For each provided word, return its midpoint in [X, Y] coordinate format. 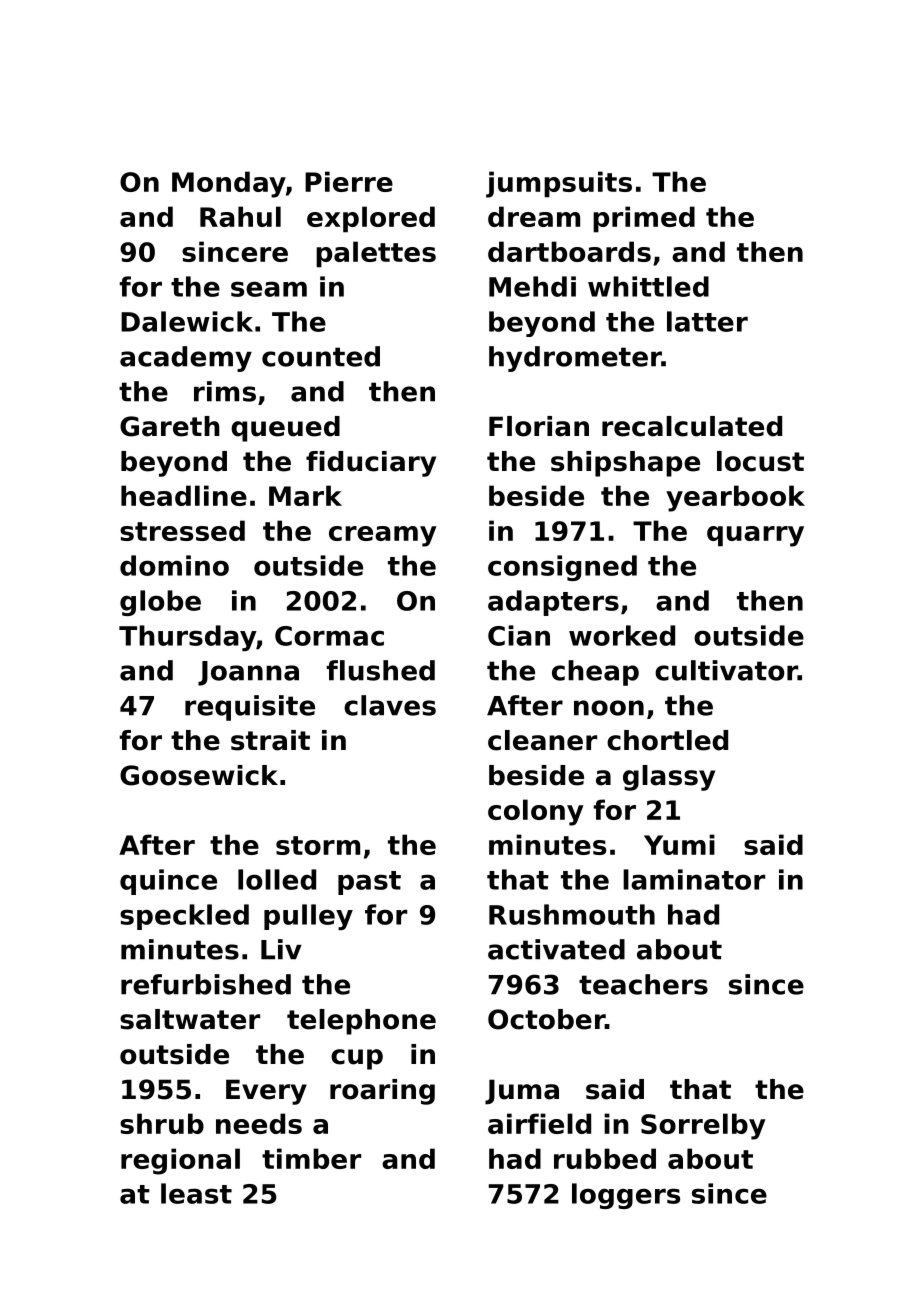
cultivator [726, 670]
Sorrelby [703, 1126]
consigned [562, 568]
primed [644, 219]
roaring [382, 1092]
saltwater [190, 1019]
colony [536, 812]
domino [174, 565]
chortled [667, 740]
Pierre [349, 181]
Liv [281, 949]
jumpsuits [559, 184]
